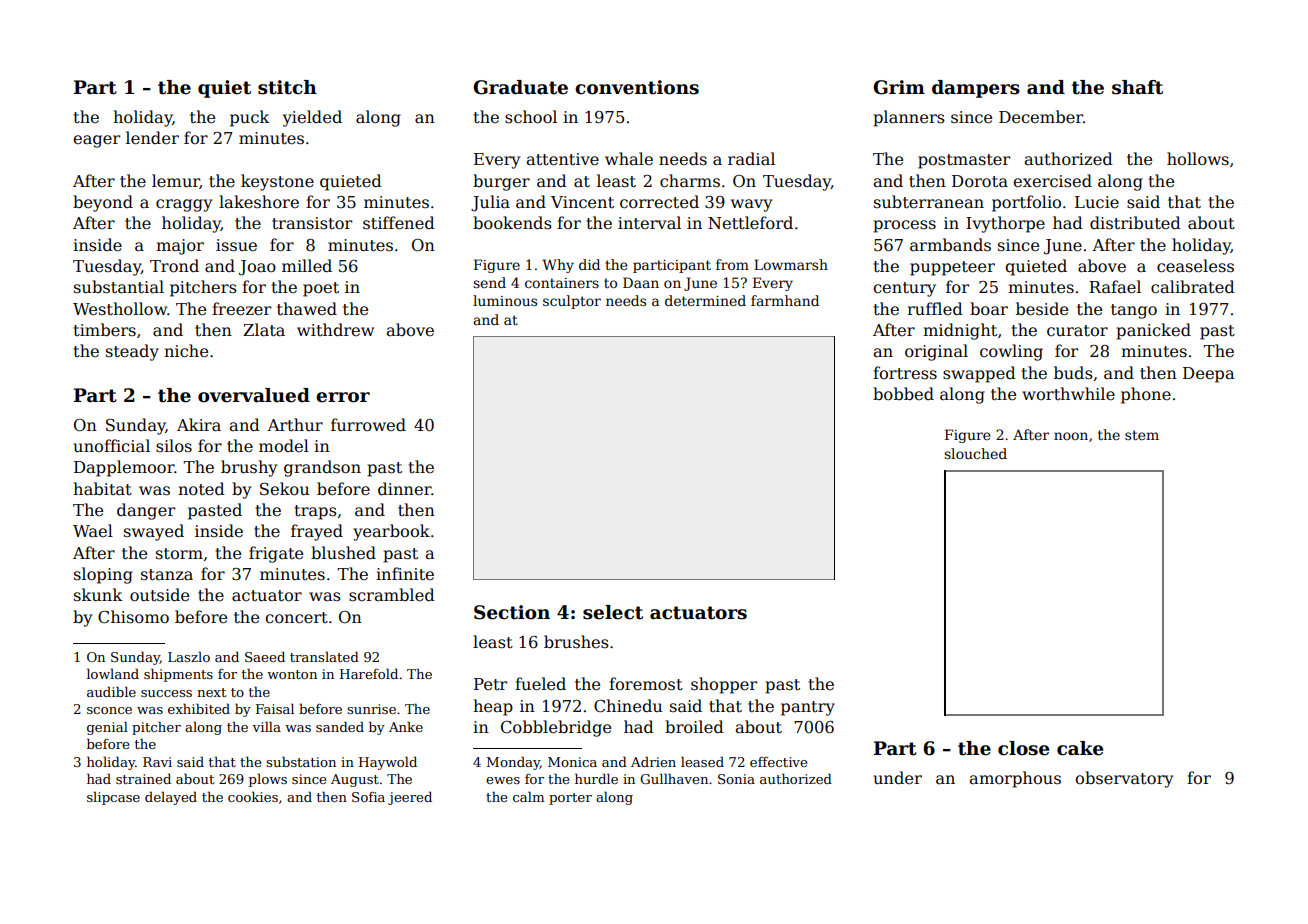 This screenshot has height=924, width=1308. I want to click on close, so click(1023, 748).
